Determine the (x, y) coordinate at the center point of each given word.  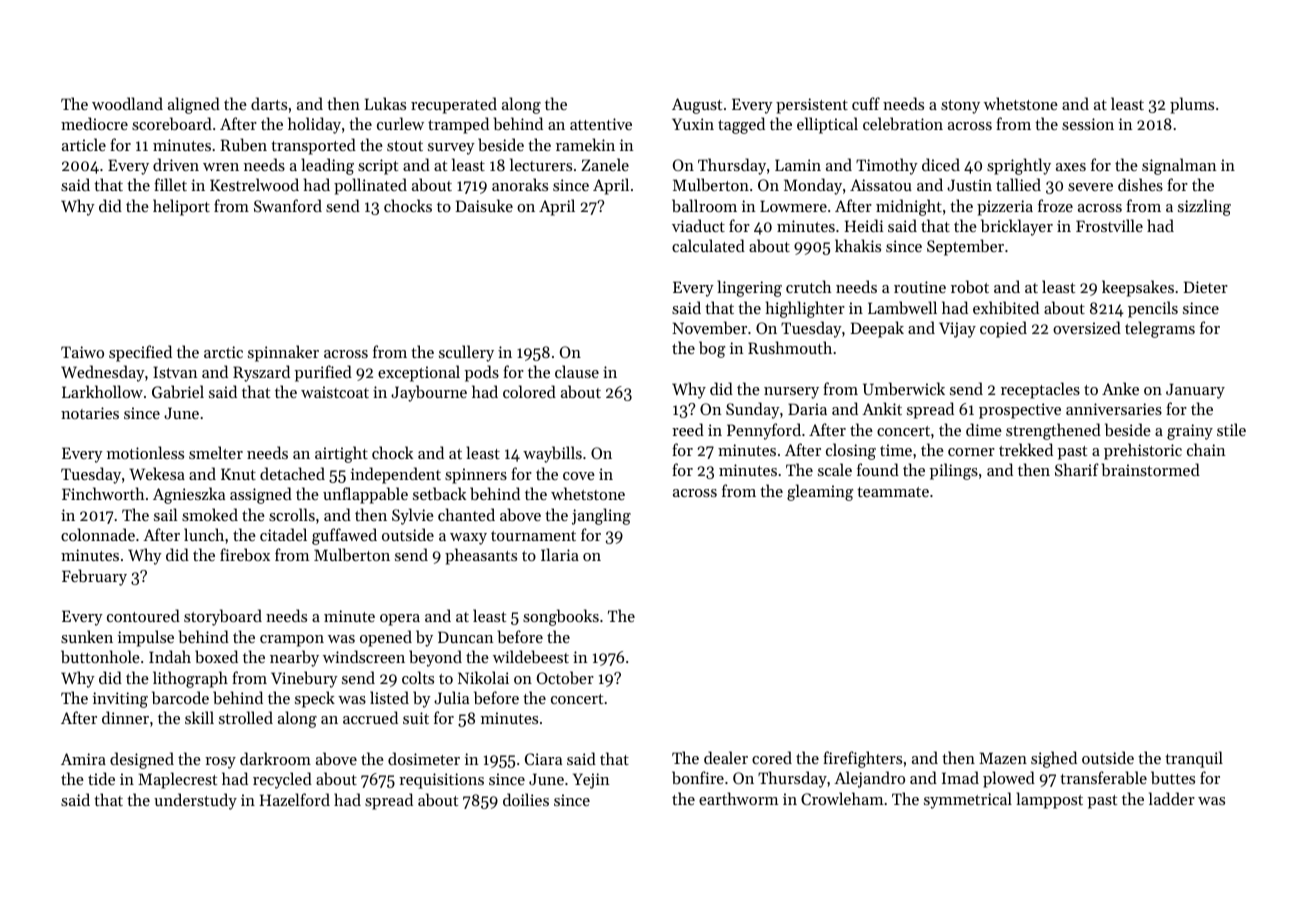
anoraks (520, 184)
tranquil (1194, 759)
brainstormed (1150, 469)
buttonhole (100, 656)
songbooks (561, 617)
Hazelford (295, 799)
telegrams (1160, 329)
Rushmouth (790, 347)
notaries (90, 413)
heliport (181, 207)
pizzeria (1005, 208)
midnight (909, 207)
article (84, 144)
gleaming (820, 492)
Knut (238, 474)
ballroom (704, 205)
